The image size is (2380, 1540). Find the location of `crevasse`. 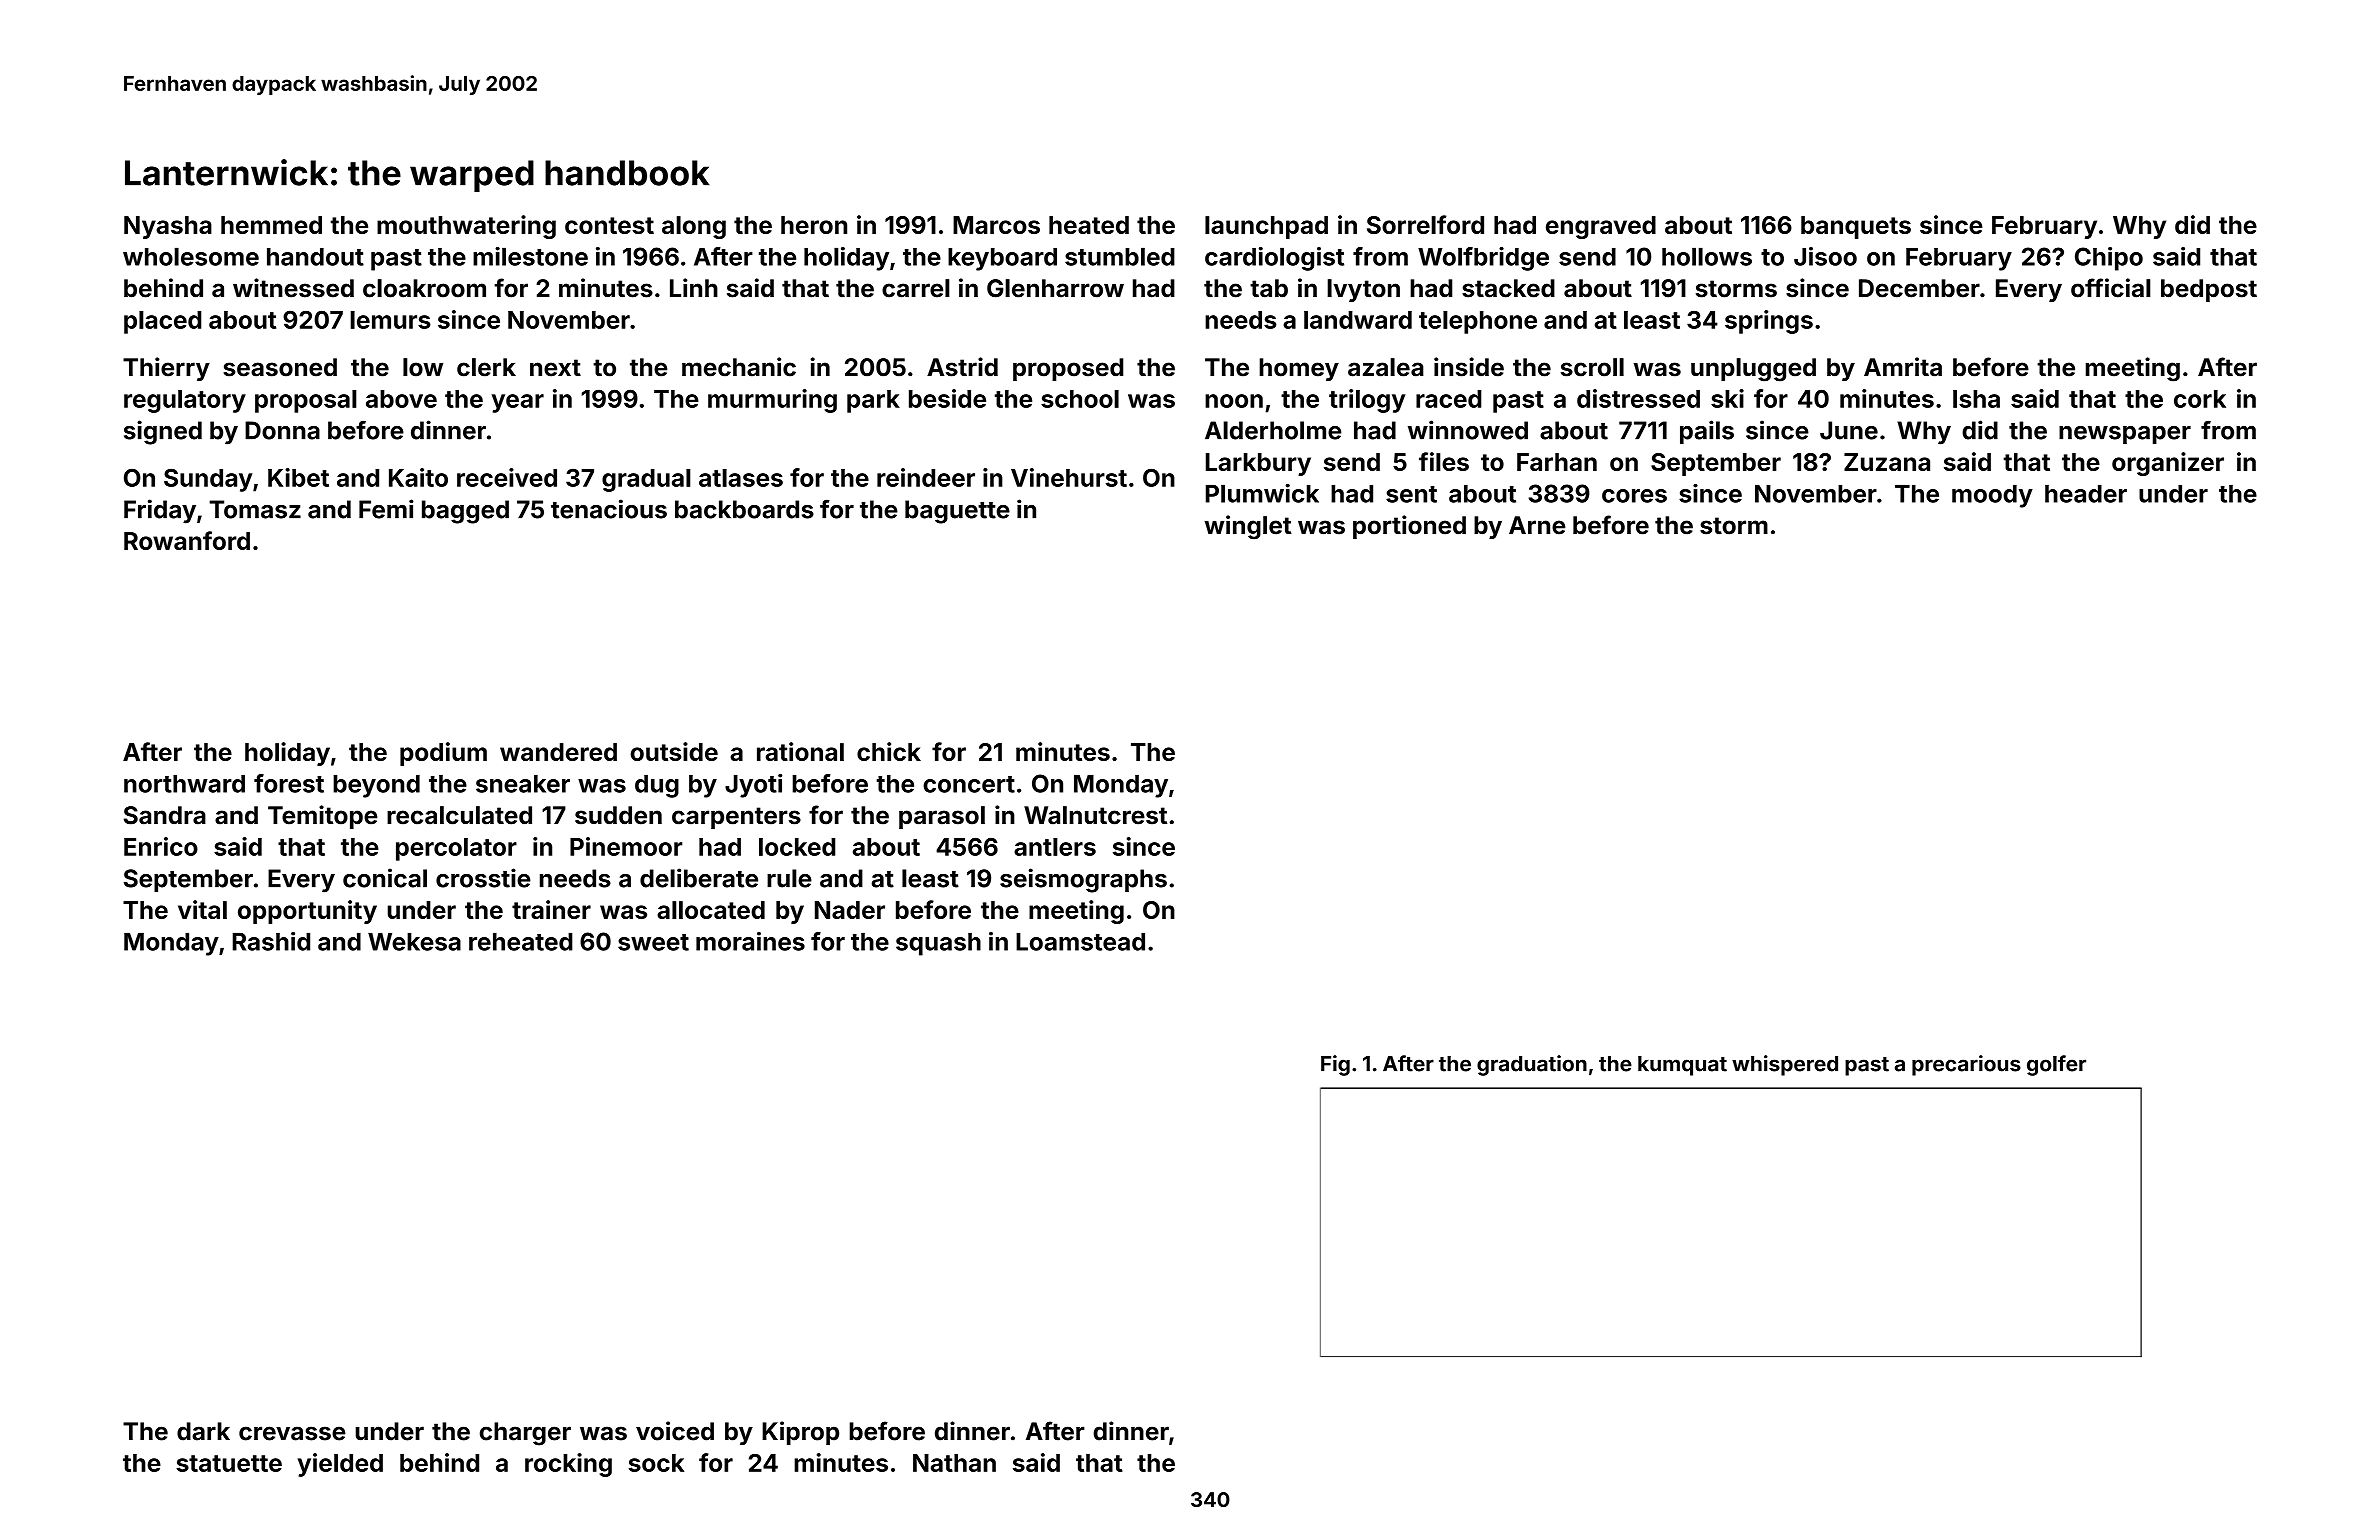

crevasse is located at coordinates (292, 1433).
